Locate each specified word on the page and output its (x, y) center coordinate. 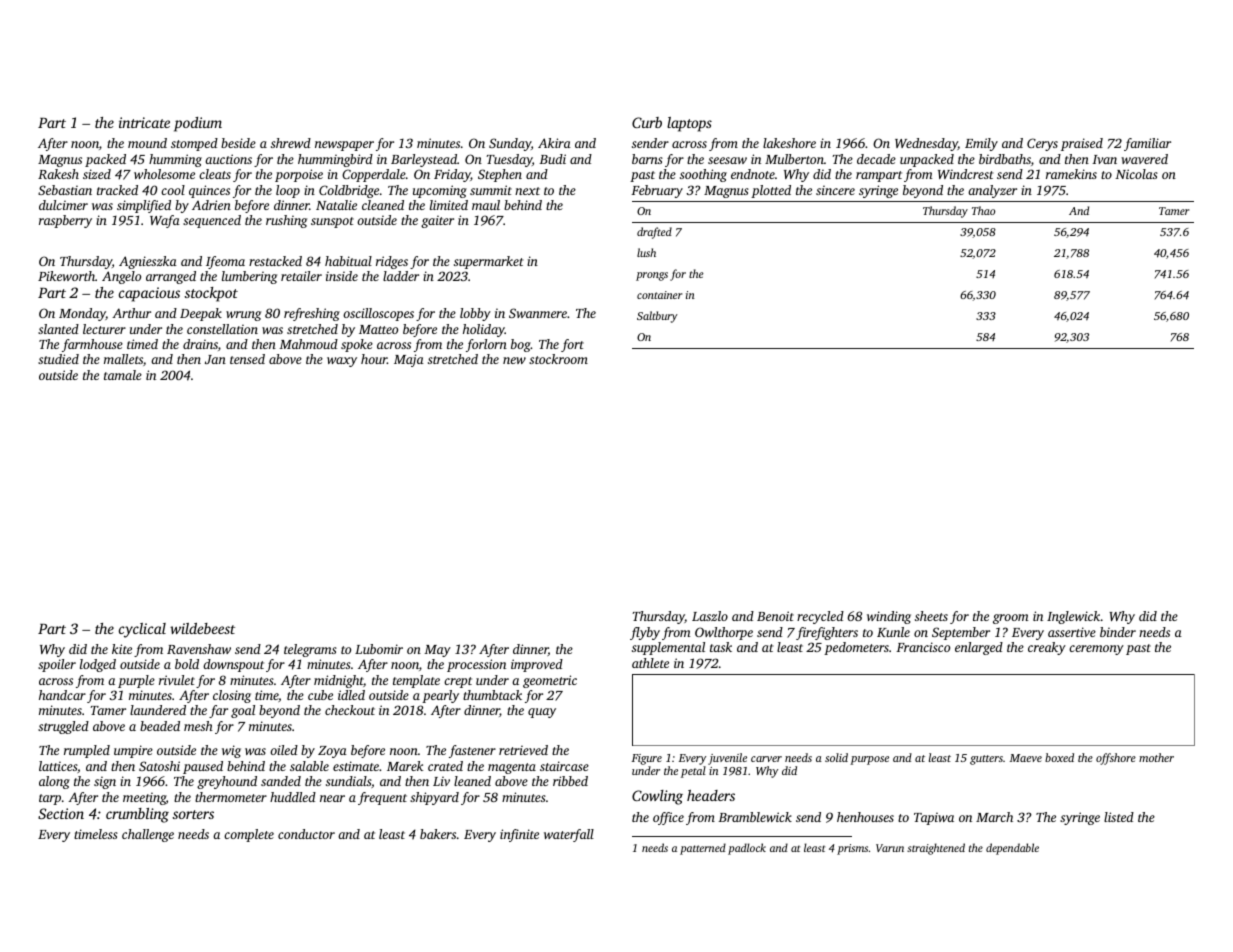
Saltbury (657, 317)
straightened (936, 849)
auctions (228, 159)
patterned (703, 849)
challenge (148, 835)
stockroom (558, 359)
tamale (123, 375)
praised (1082, 144)
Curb (647, 122)
